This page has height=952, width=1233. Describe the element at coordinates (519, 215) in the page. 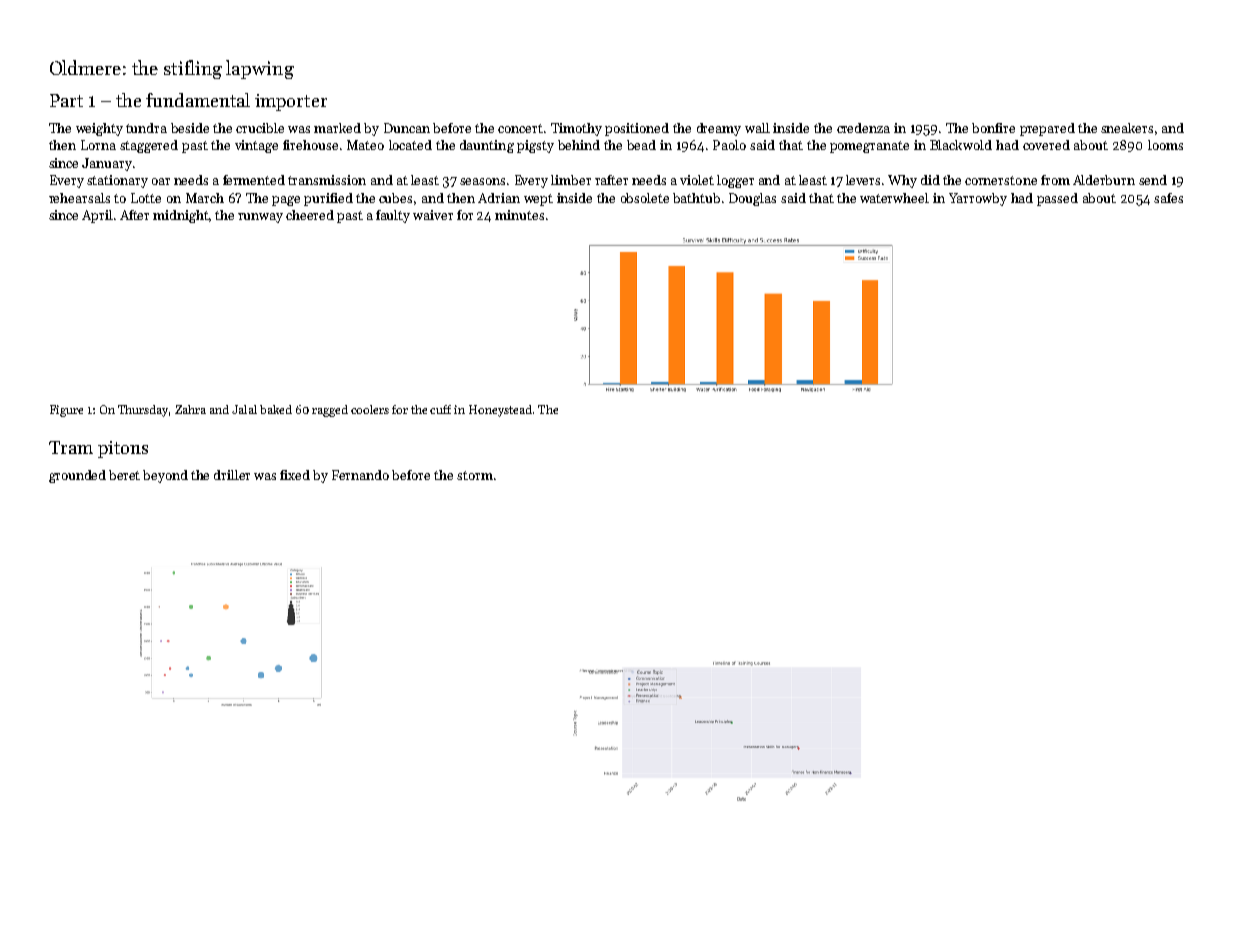

I see `minutes` at that location.
